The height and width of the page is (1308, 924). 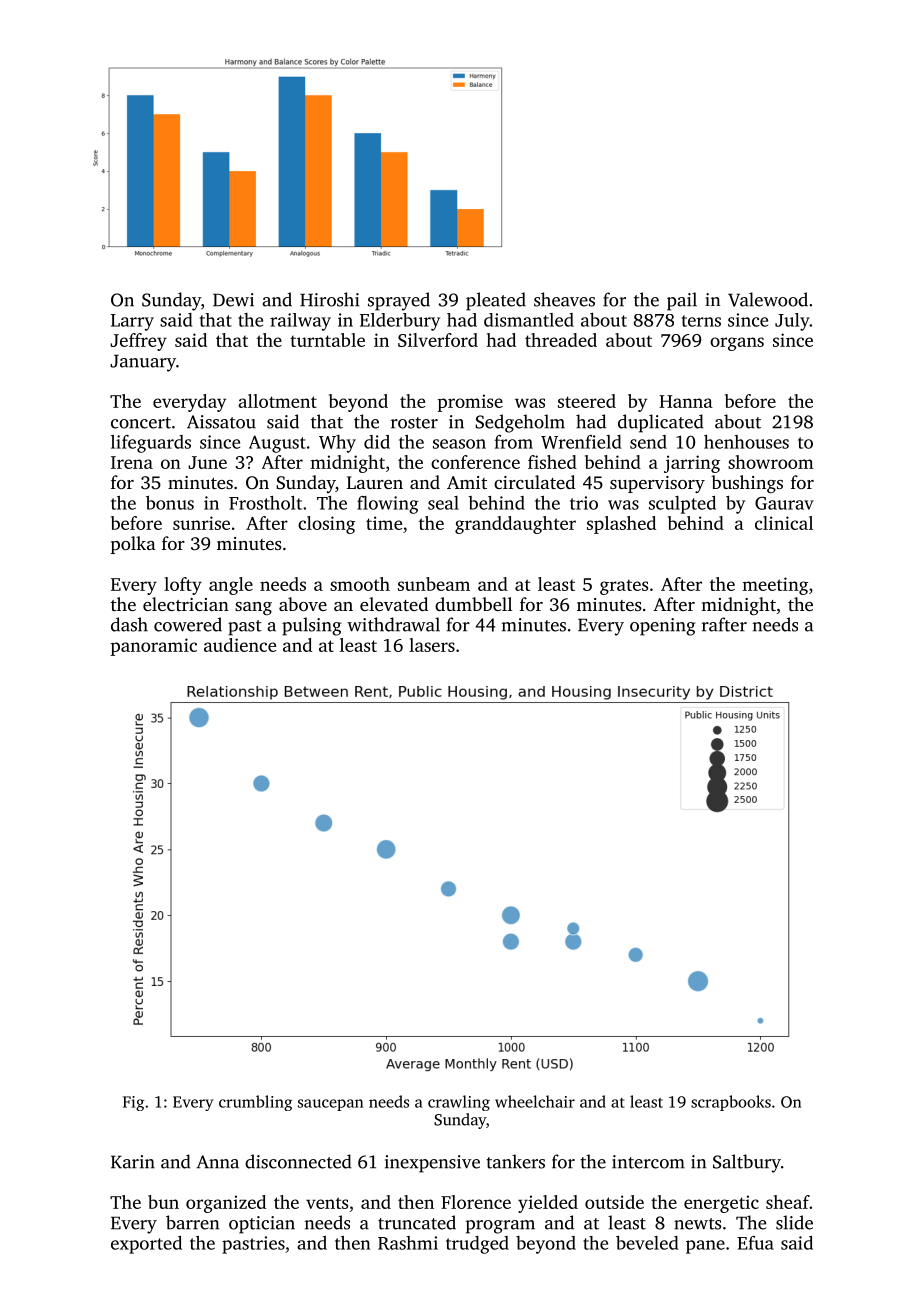 What do you see at coordinates (262, 1225) in the page?
I see `optician` at bounding box center [262, 1225].
